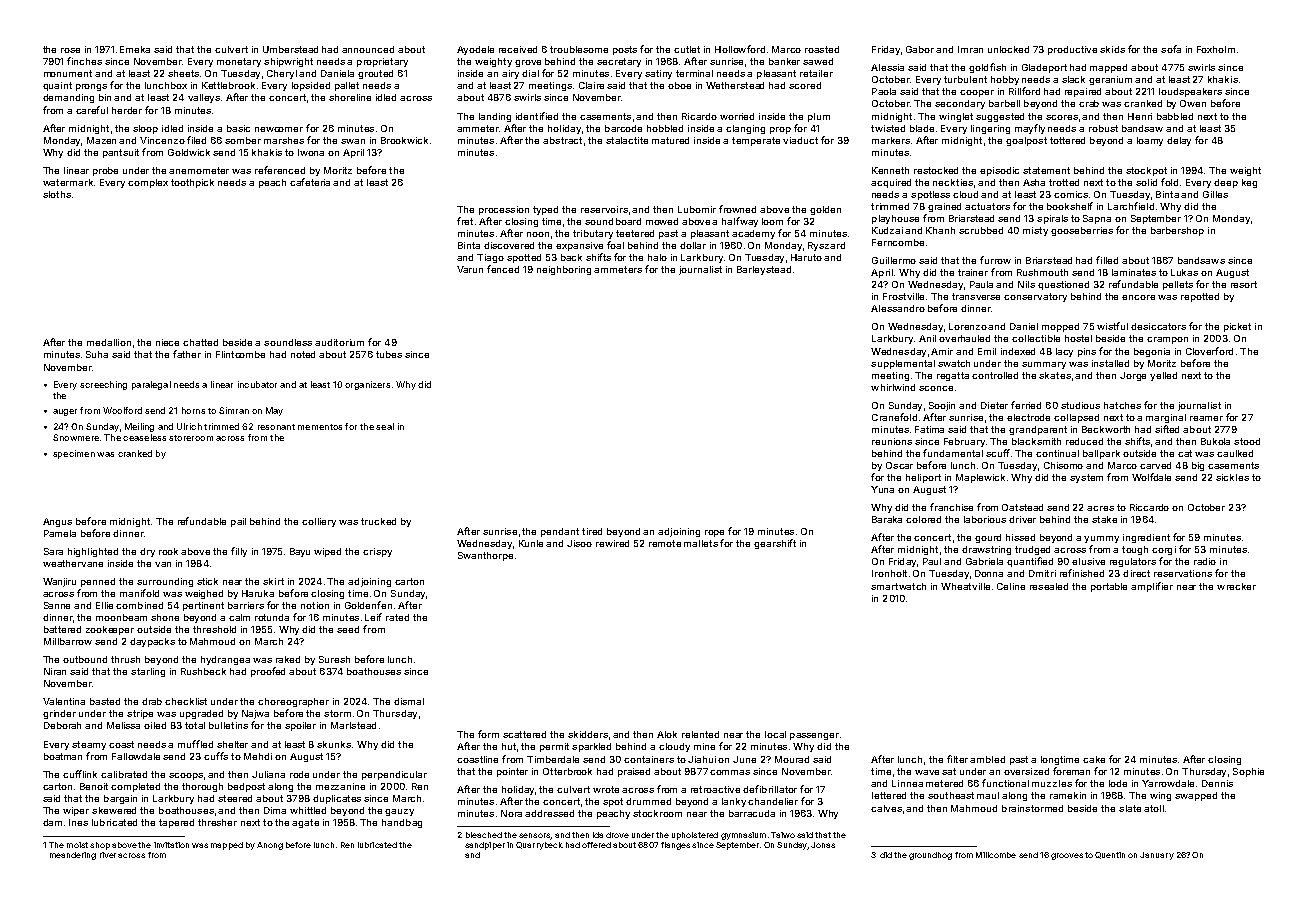 The image size is (1308, 924). Describe the element at coordinates (973, 272) in the screenshot. I see `trainer` at that location.
